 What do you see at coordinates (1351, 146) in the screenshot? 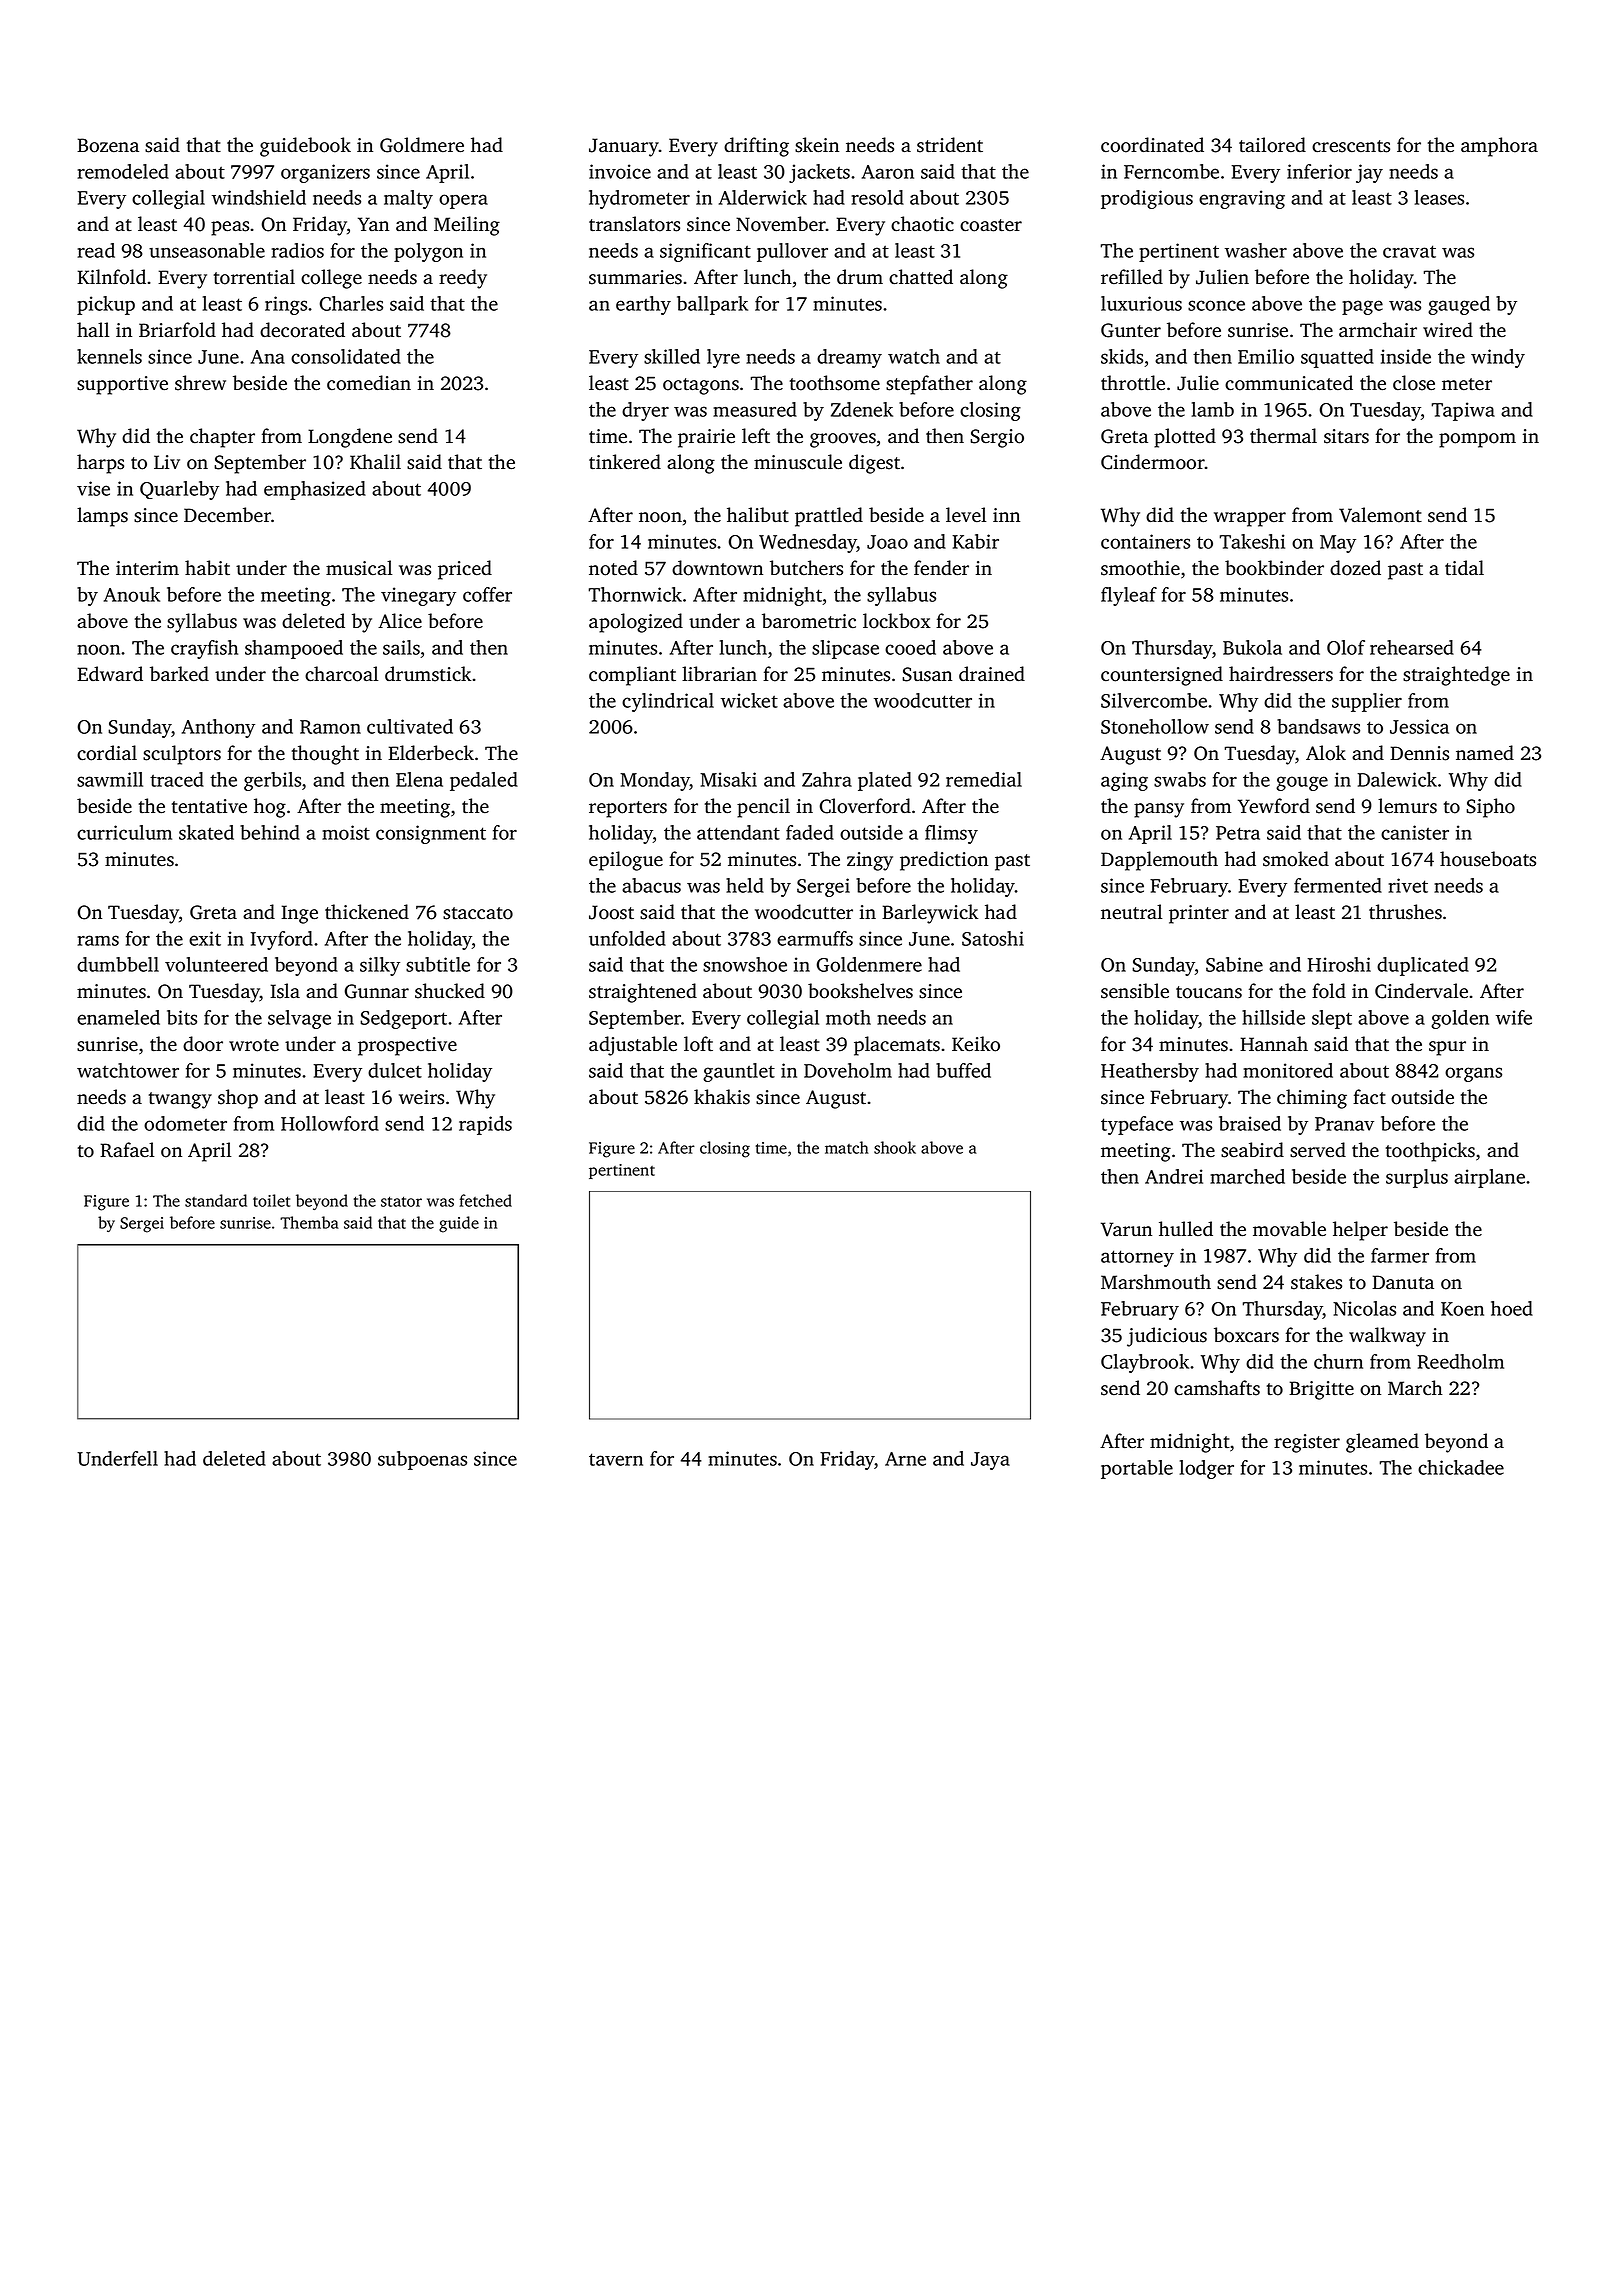
I see `crescents` at bounding box center [1351, 146].
